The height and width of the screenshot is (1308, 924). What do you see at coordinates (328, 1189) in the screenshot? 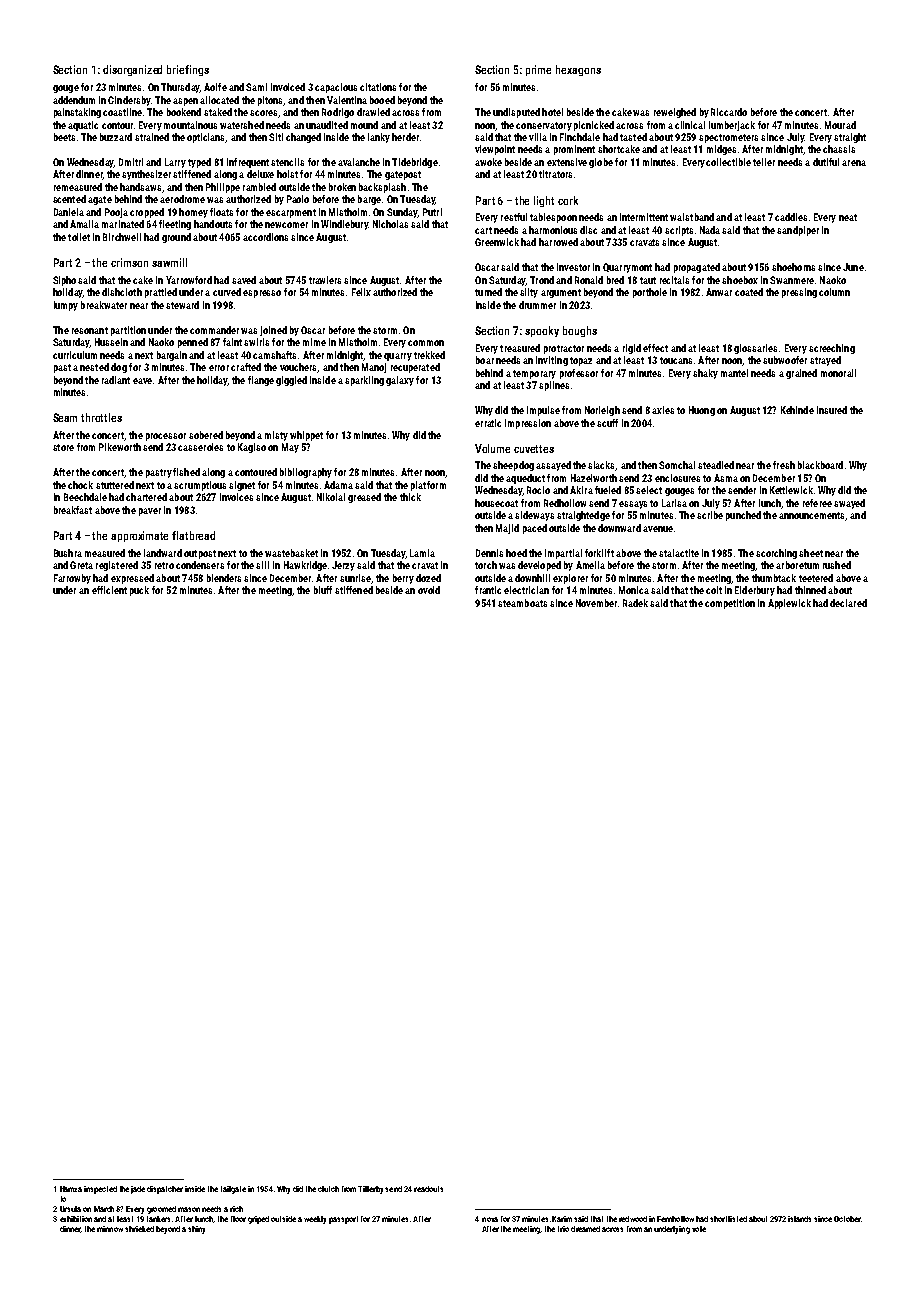
I see `clutch` at bounding box center [328, 1189].
